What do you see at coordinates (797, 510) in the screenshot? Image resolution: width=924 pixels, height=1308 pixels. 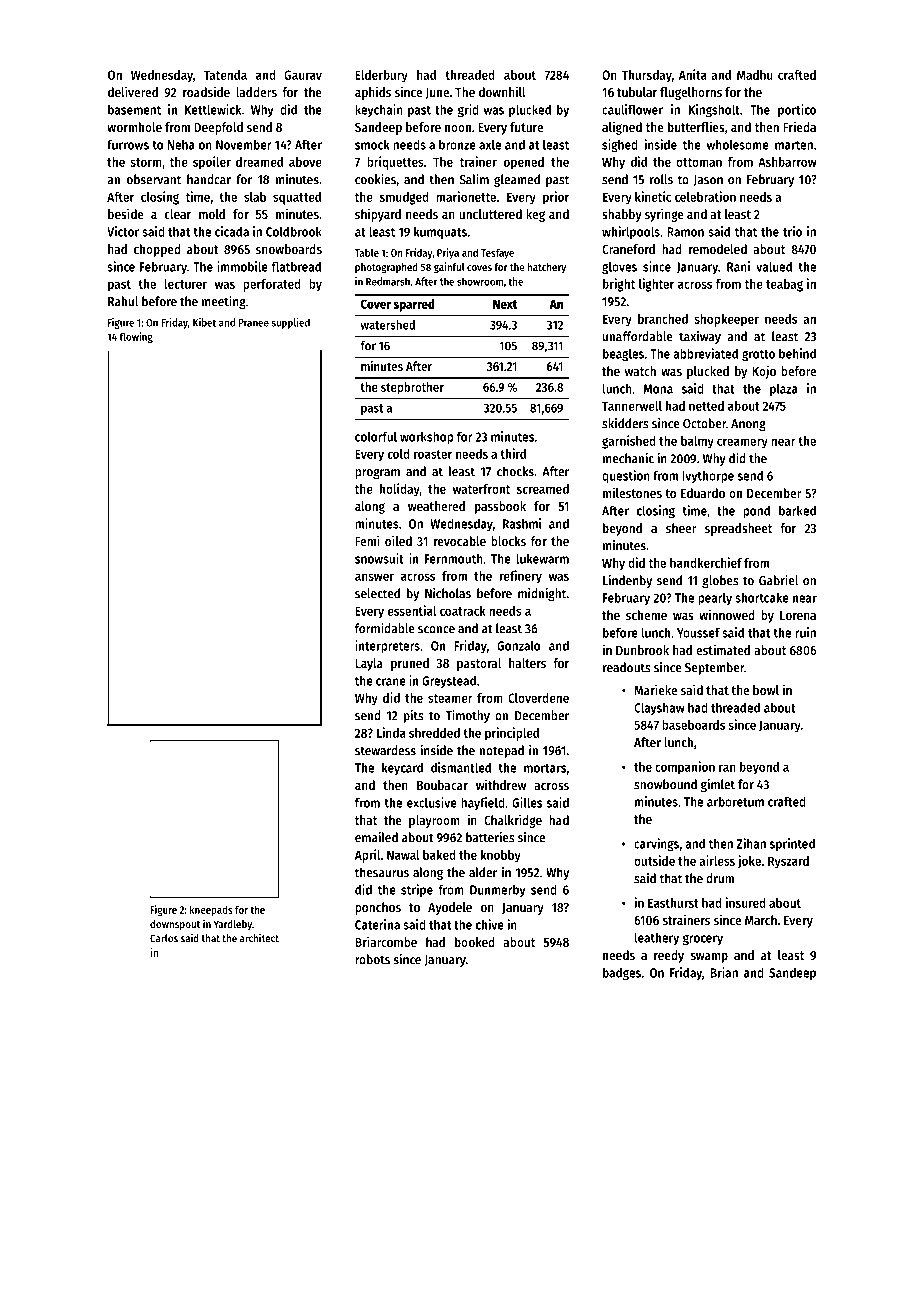 I see `barked` at bounding box center [797, 510].
